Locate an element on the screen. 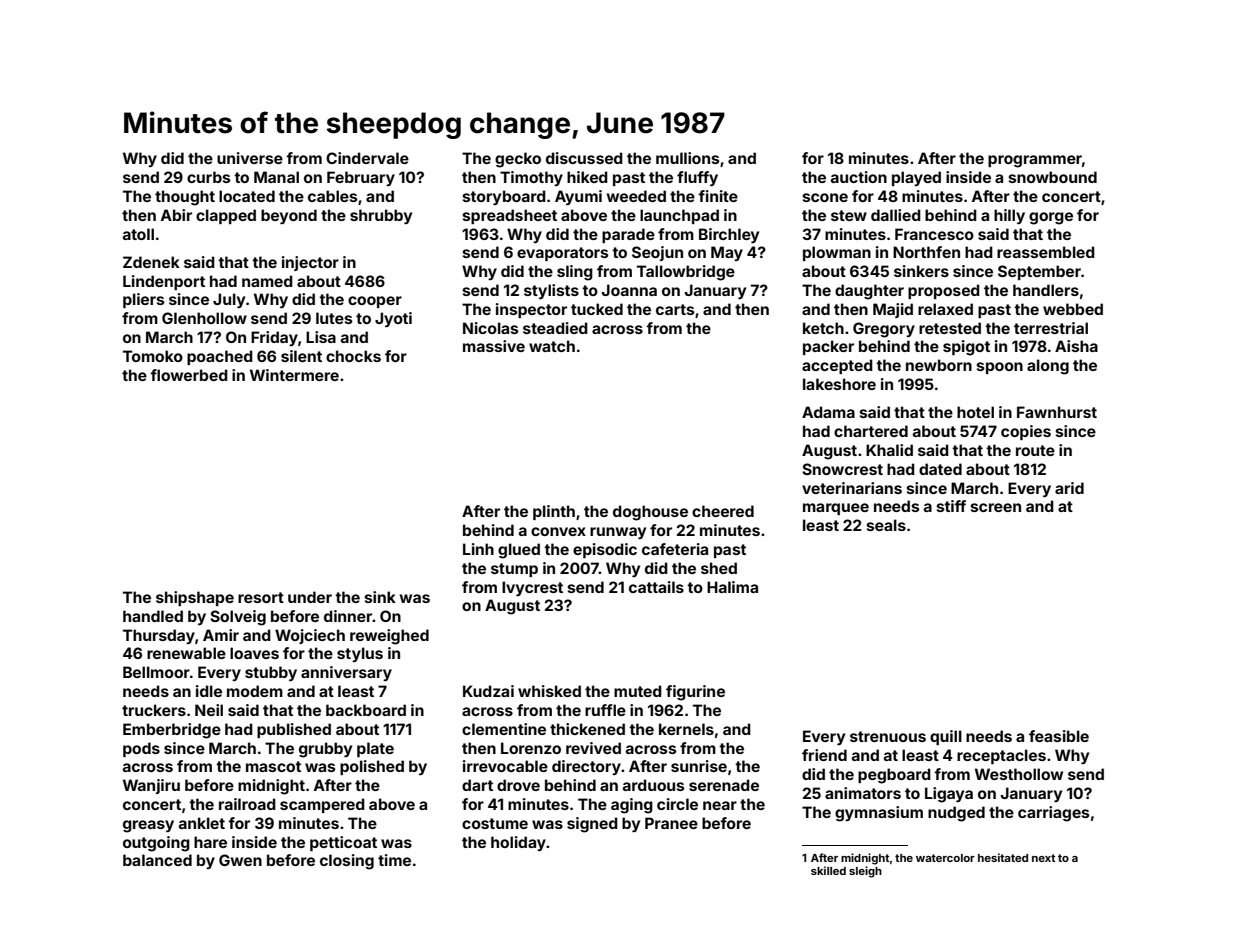  September is located at coordinates (1039, 272).
